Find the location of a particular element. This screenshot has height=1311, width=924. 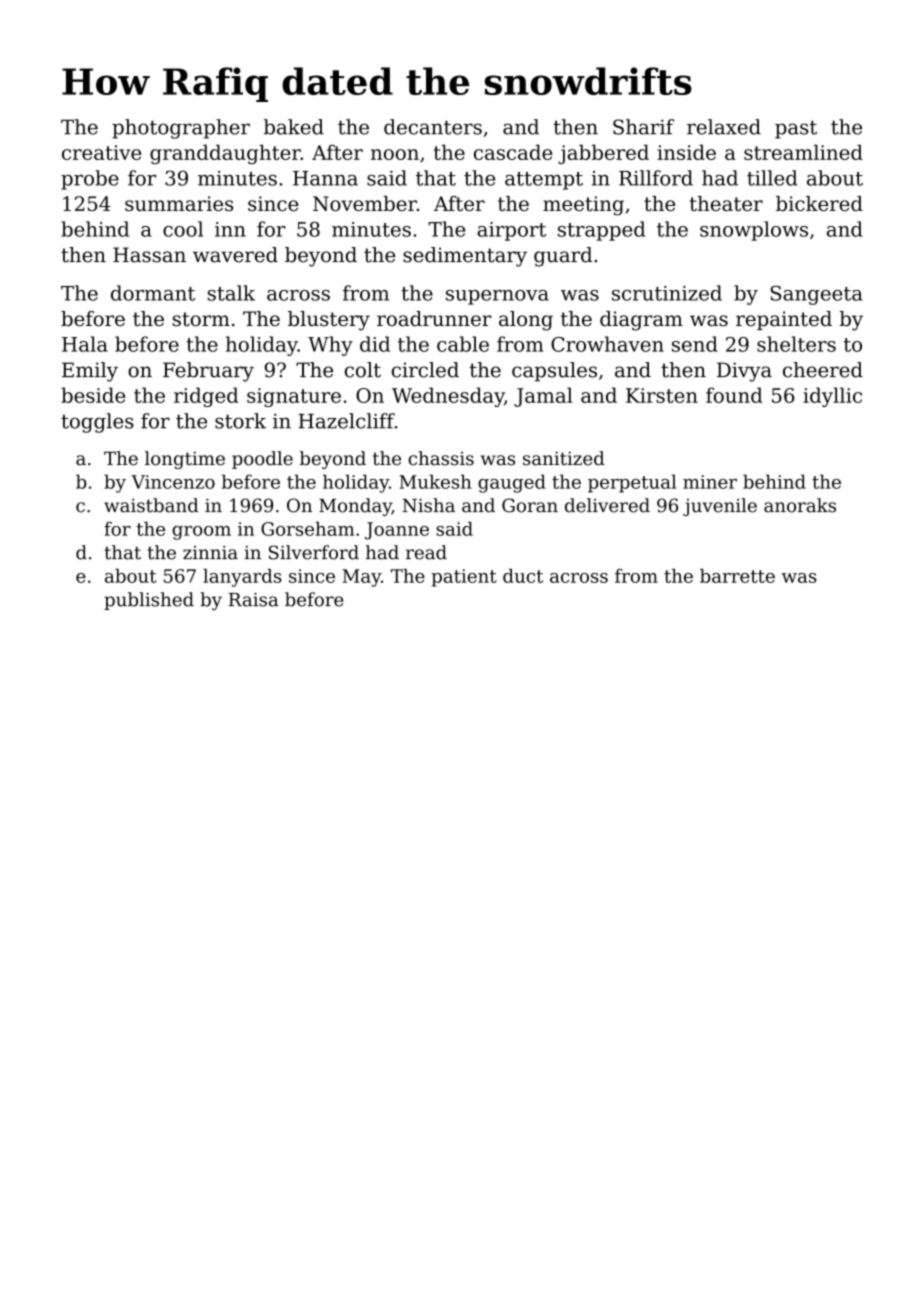

scrutinized is located at coordinates (667, 293).
